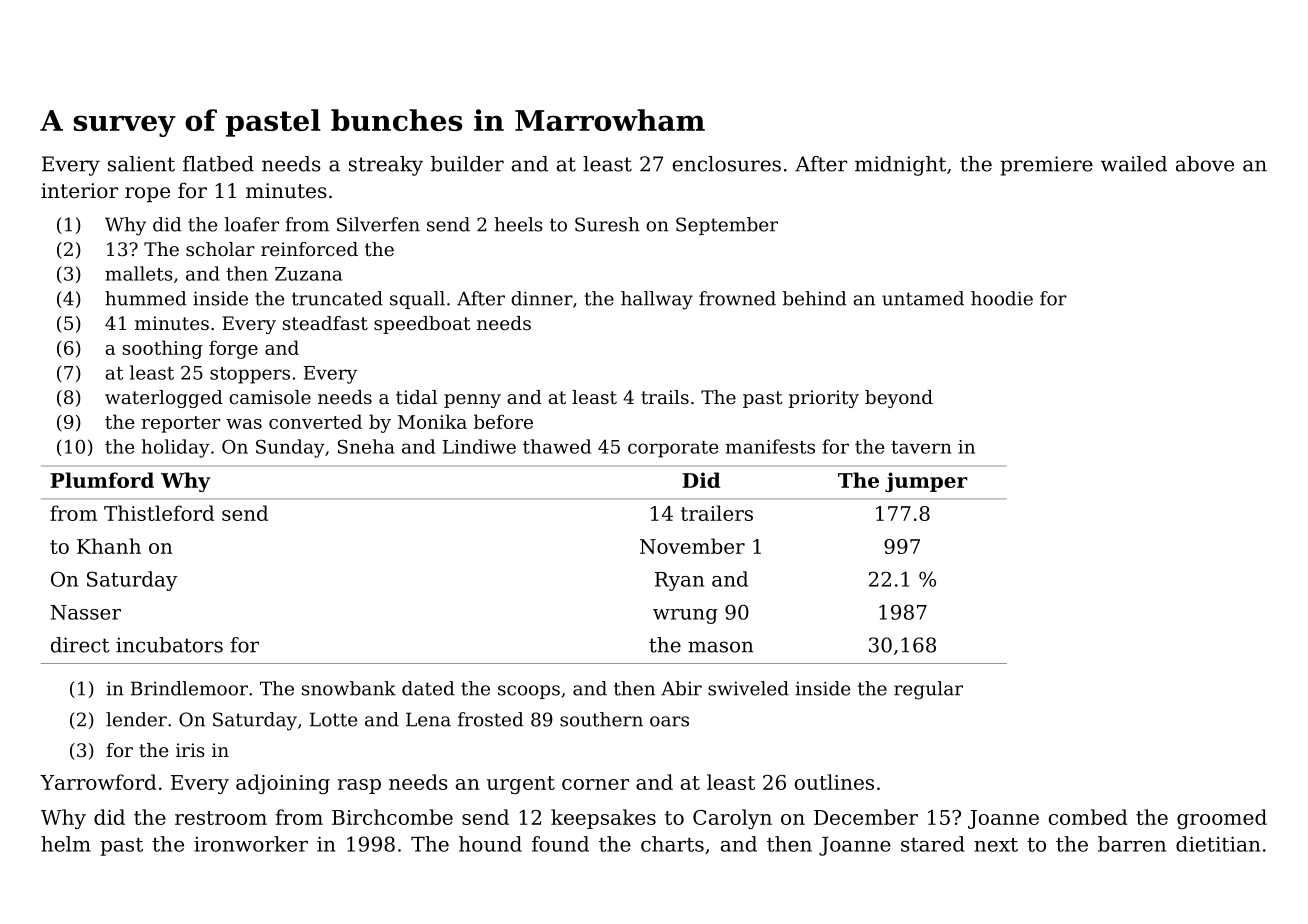 The width and height of the screenshot is (1308, 924). What do you see at coordinates (1205, 164) in the screenshot?
I see `above` at bounding box center [1205, 164].
